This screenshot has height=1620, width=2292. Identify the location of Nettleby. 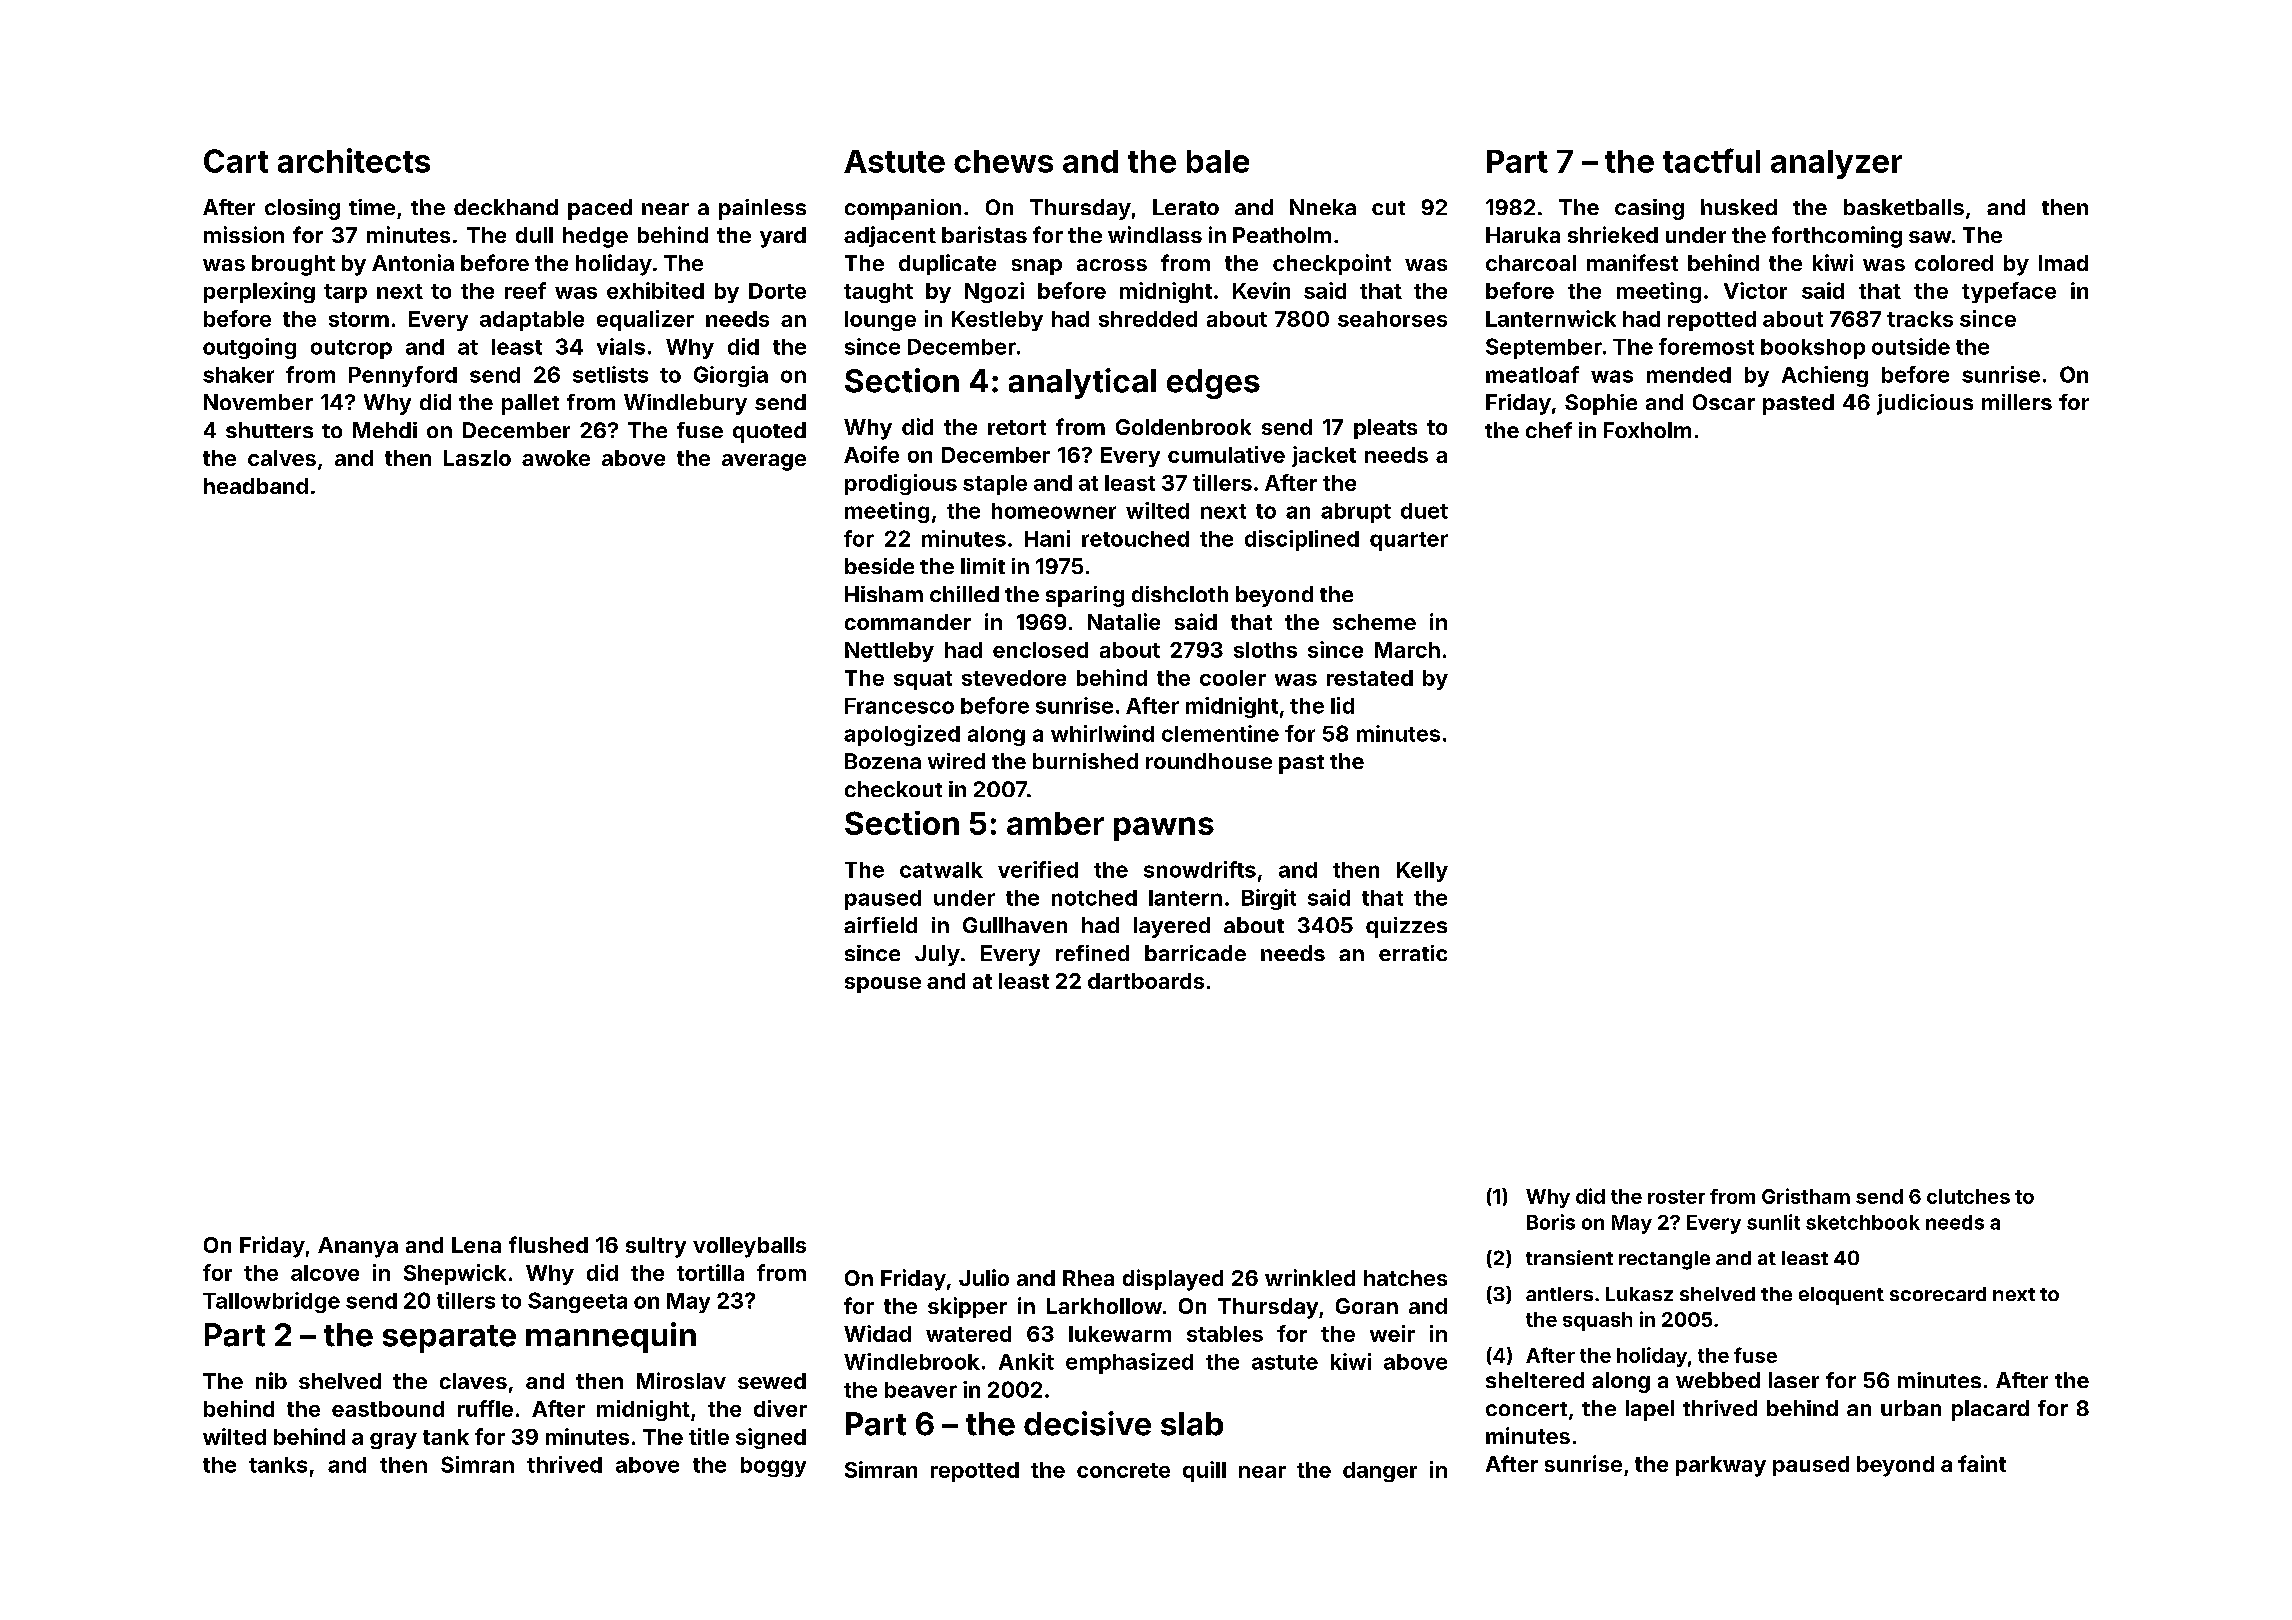
(889, 652).
